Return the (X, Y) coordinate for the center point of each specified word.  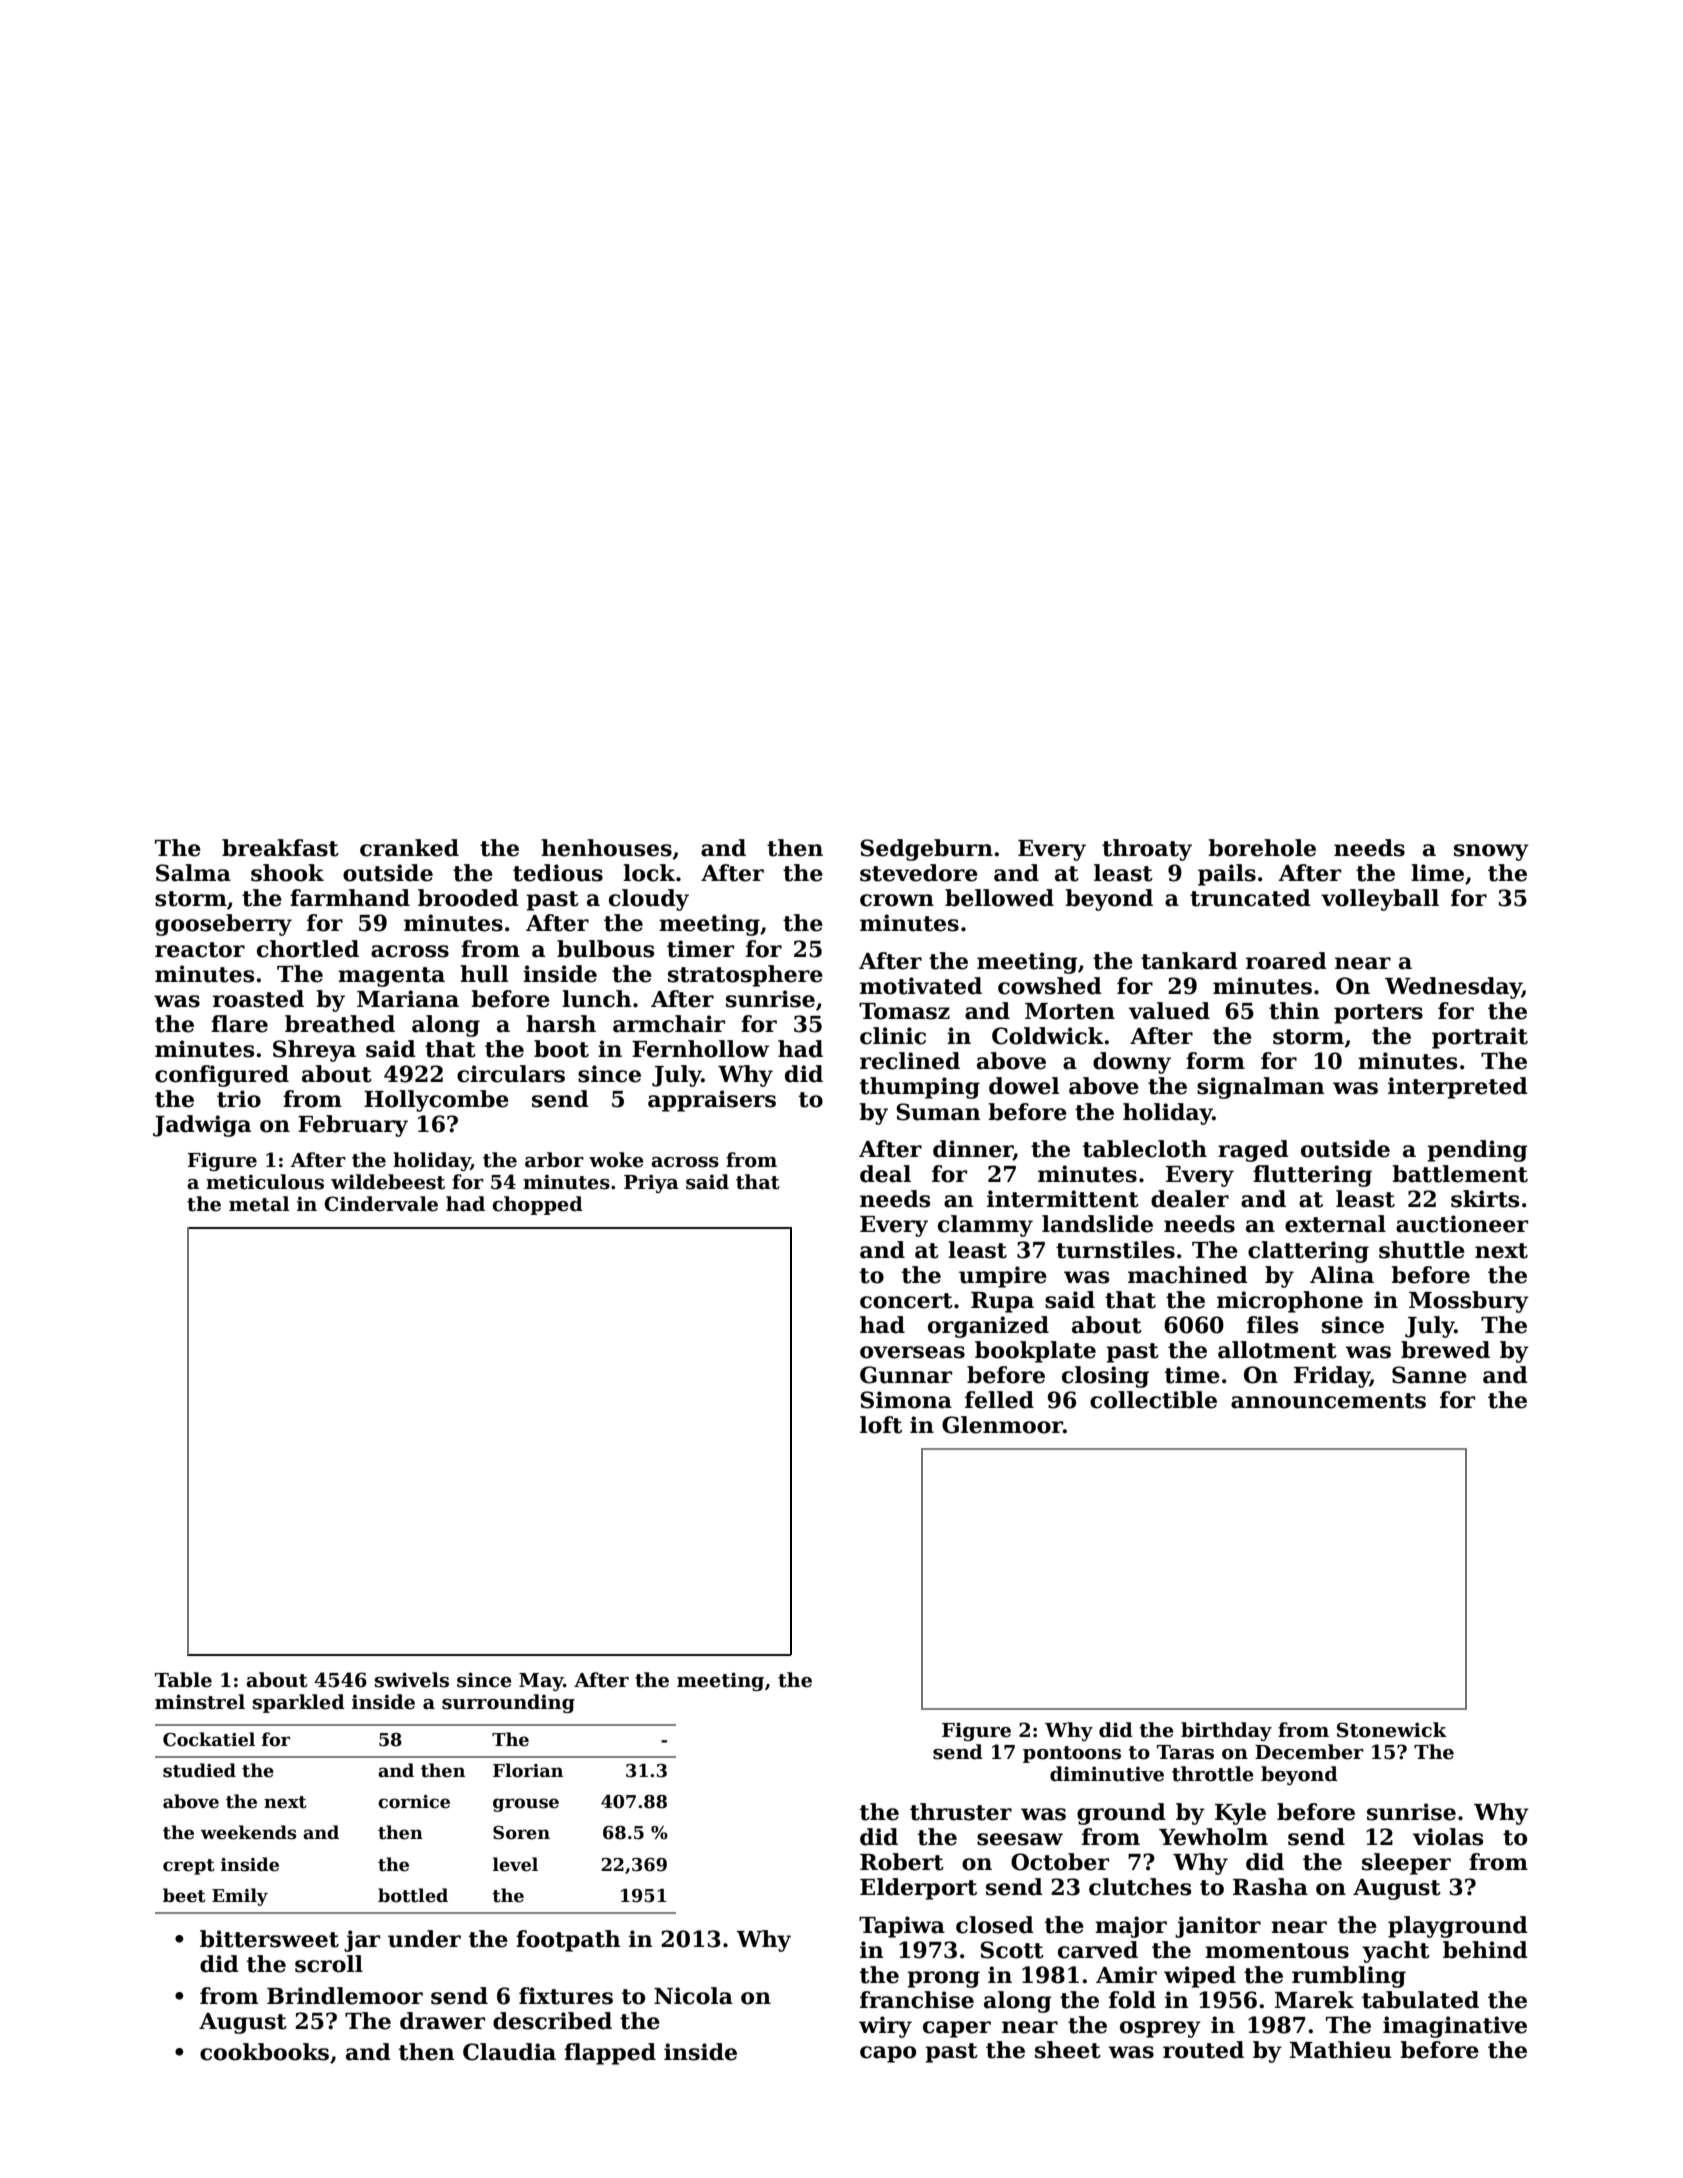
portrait (1480, 1038)
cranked (409, 848)
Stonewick (1392, 1730)
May (541, 1682)
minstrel (200, 1702)
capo (888, 2054)
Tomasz (904, 1011)
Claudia (509, 2052)
